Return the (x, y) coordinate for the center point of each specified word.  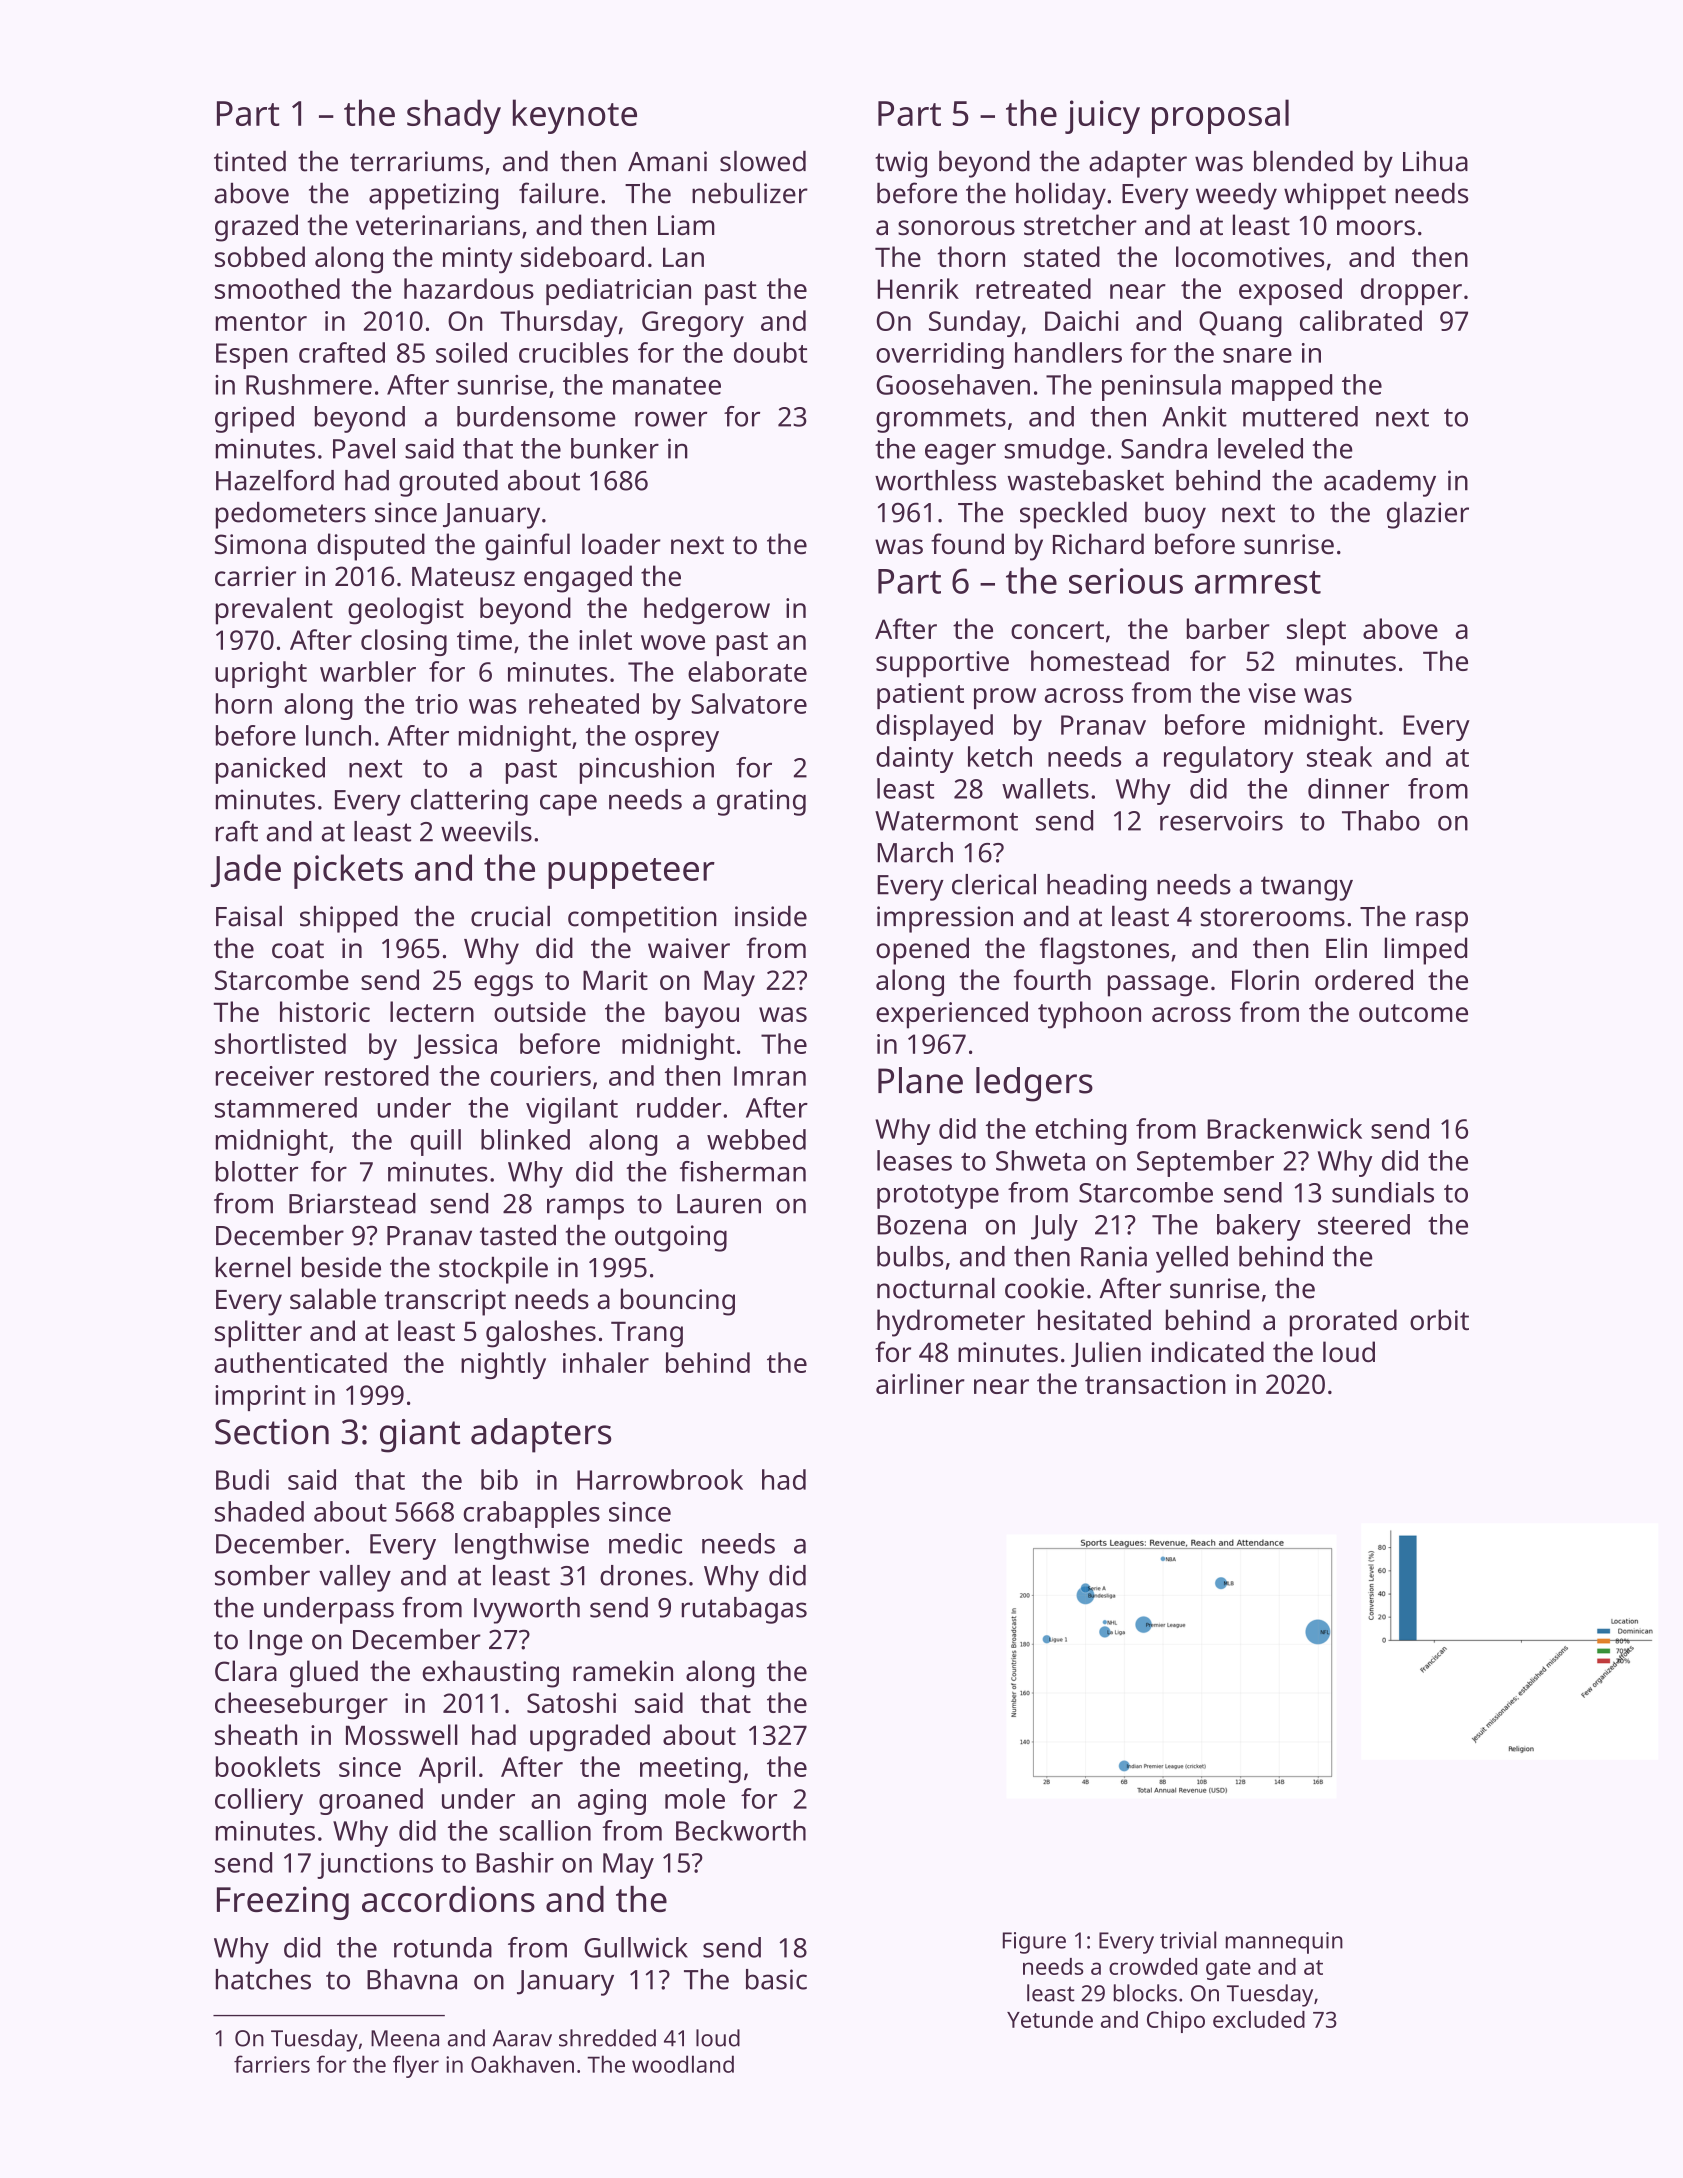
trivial (1188, 1940)
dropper (1411, 291)
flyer (416, 2066)
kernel (253, 1267)
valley (355, 1578)
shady (454, 116)
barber (1228, 628)
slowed (763, 161)
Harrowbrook (660, 1479)
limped (1426, 951)
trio (436, 704)
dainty (915, 759)
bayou (702, 1015)
